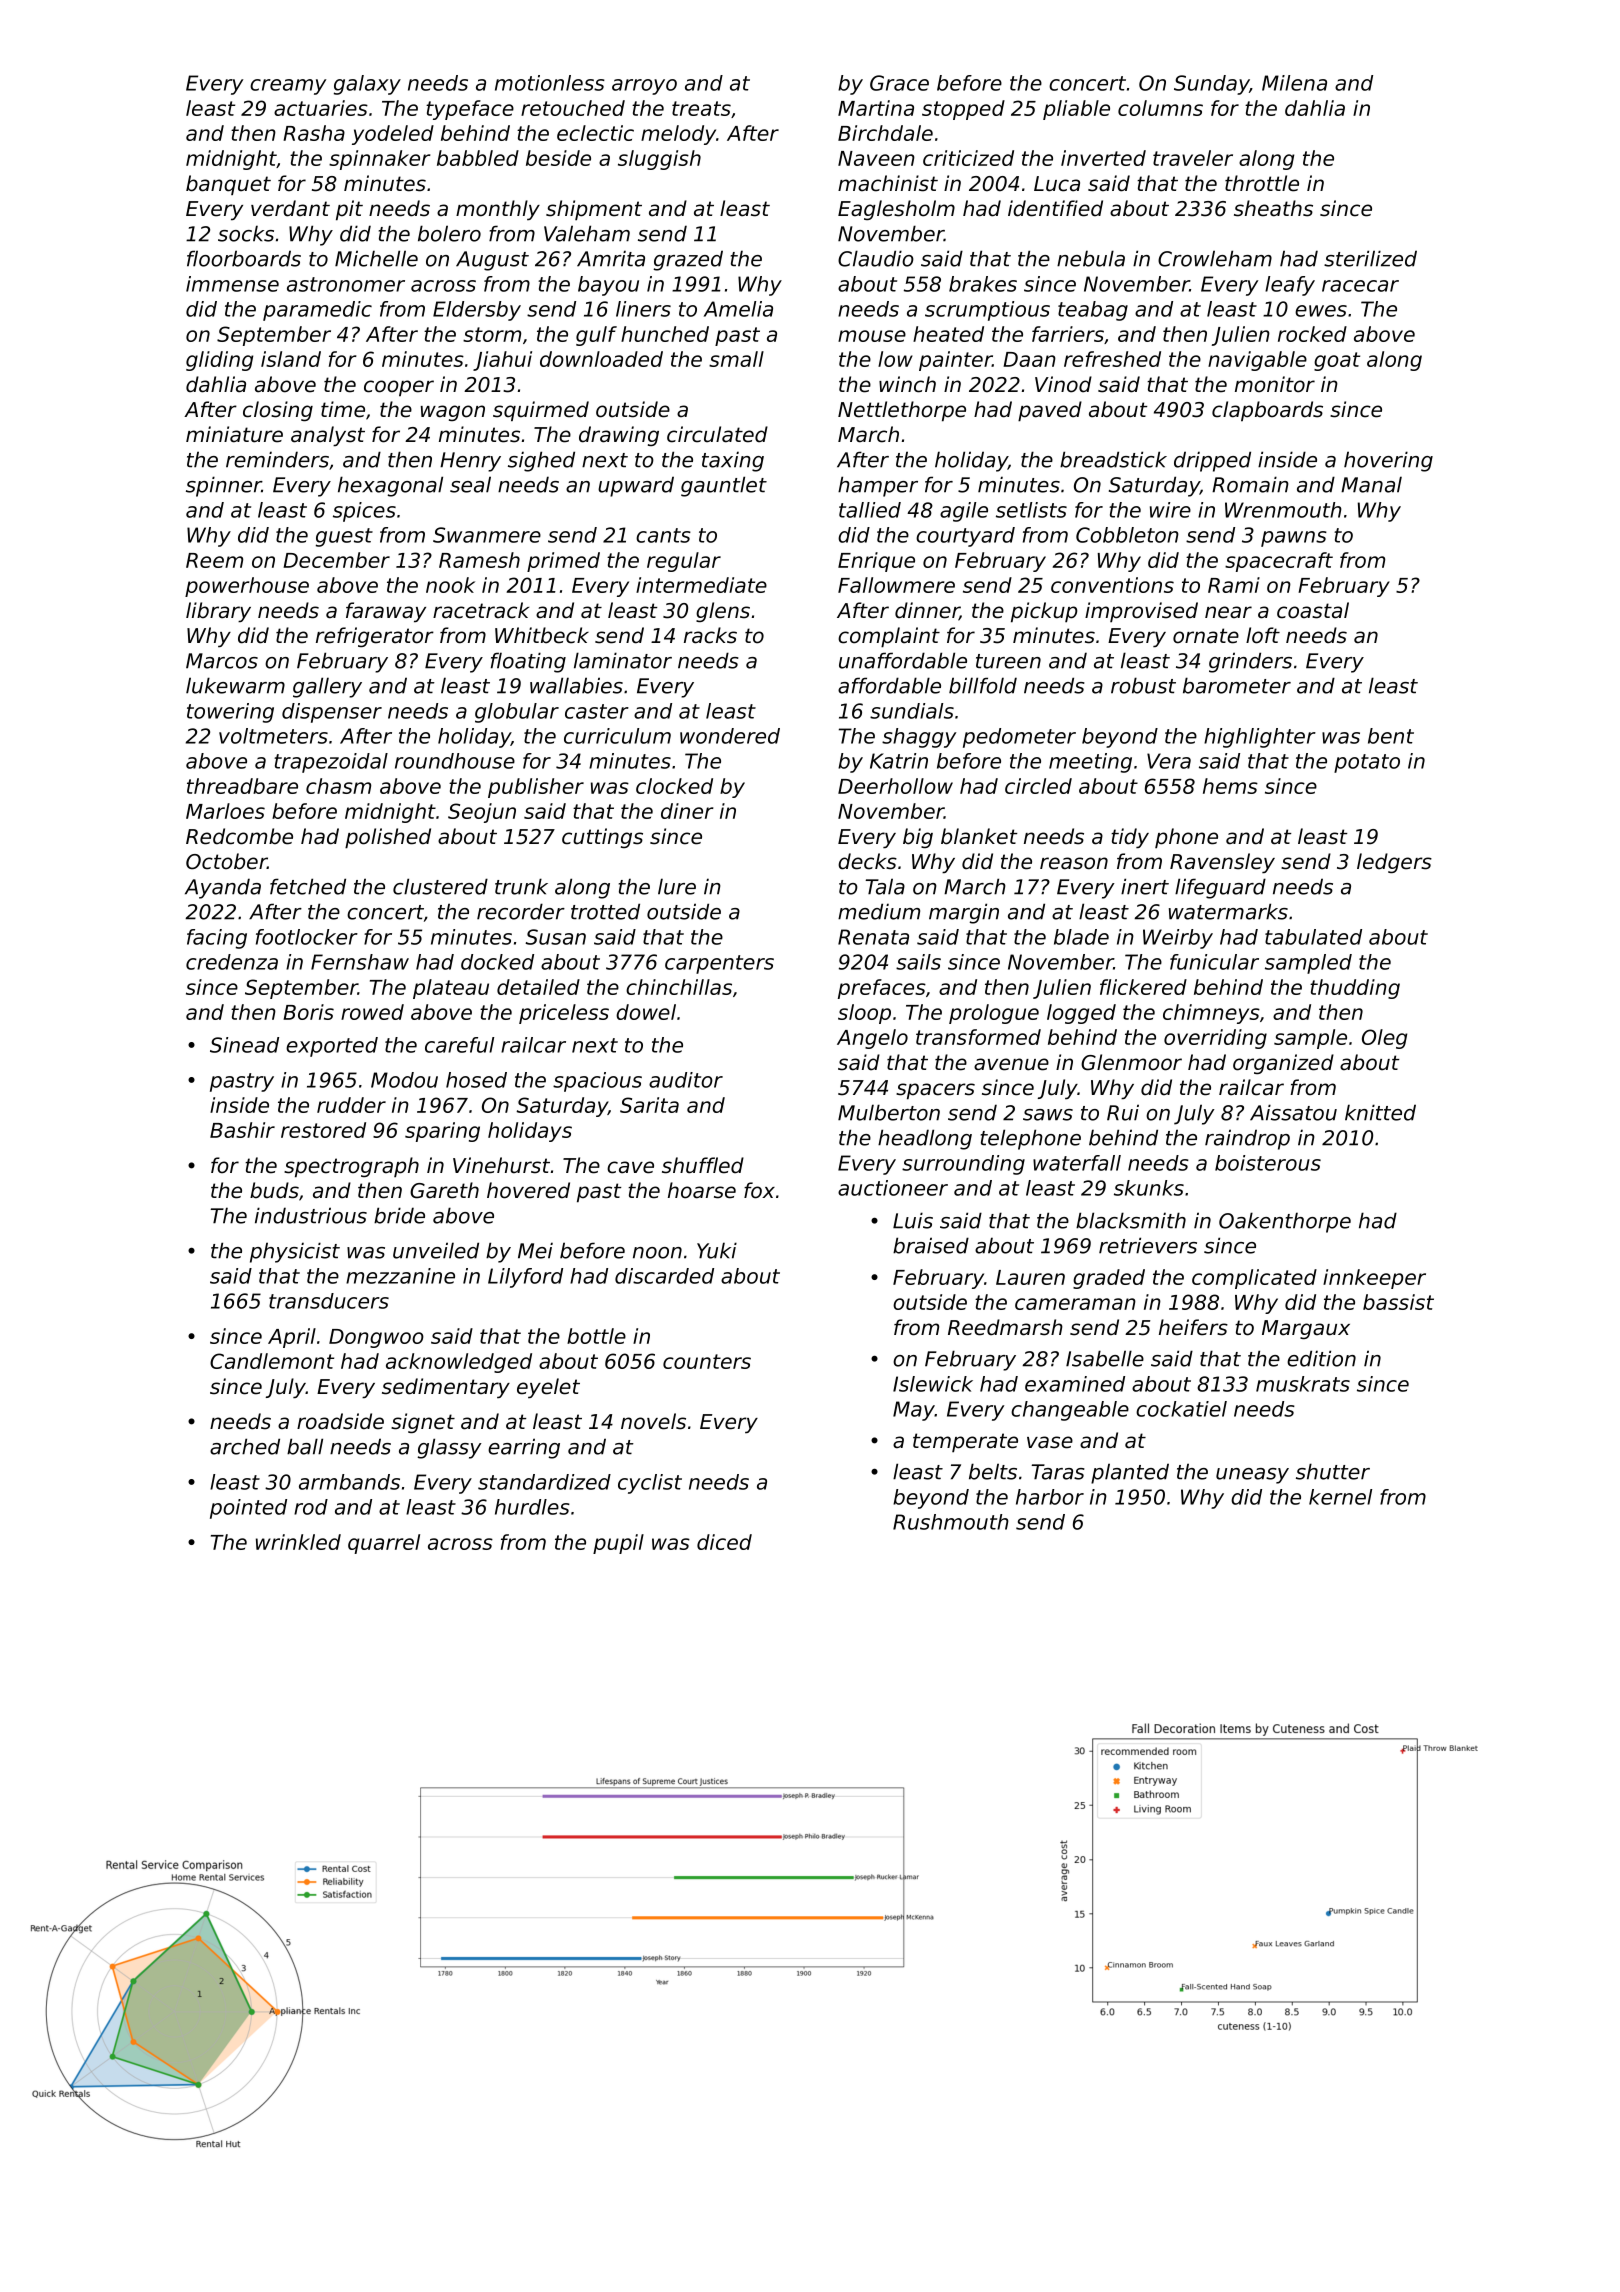  Describe the element at coordinates (1294, 83) in the screenshot. I see `Milena` at that location.
